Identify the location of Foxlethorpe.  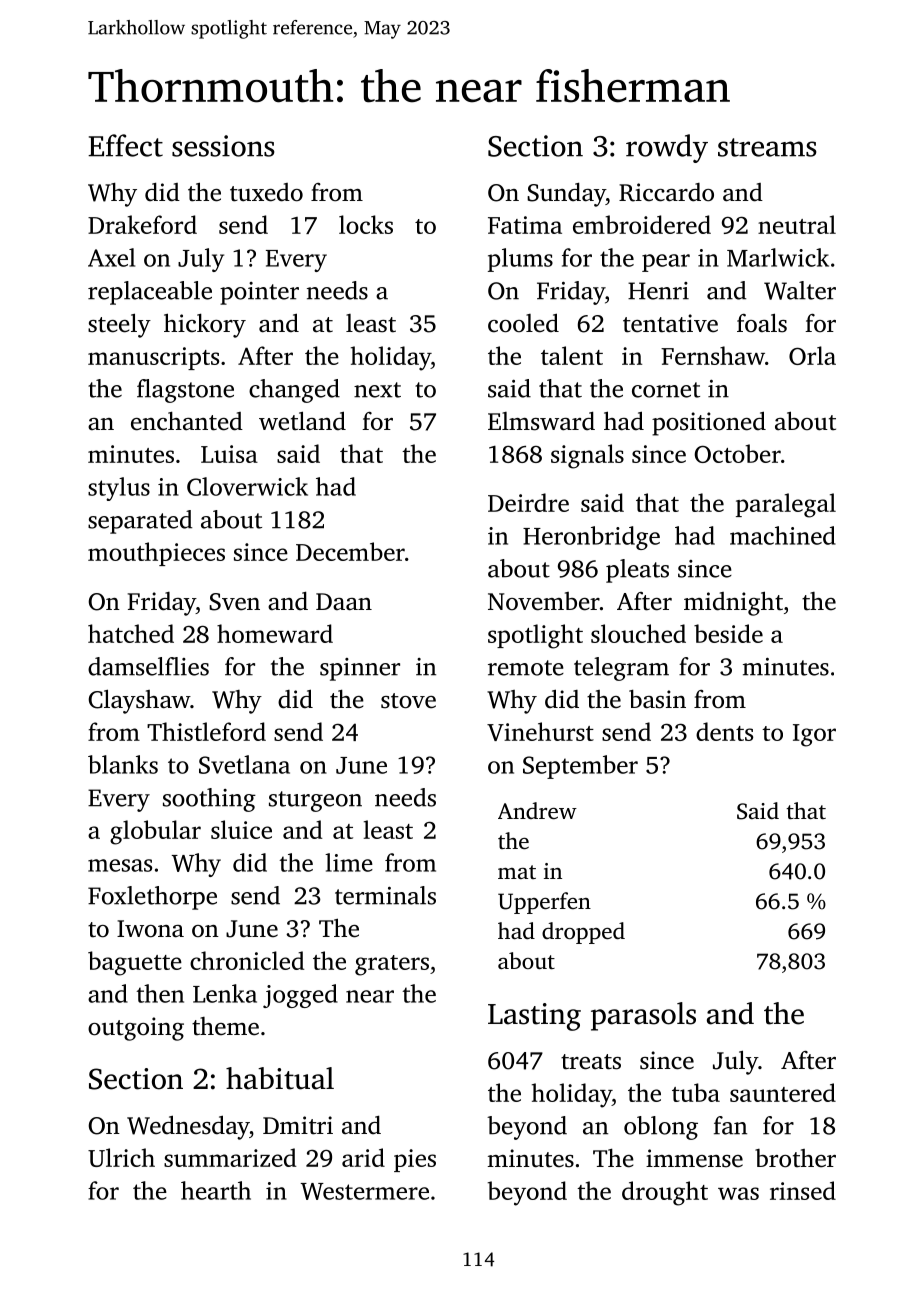
(152, 898).
